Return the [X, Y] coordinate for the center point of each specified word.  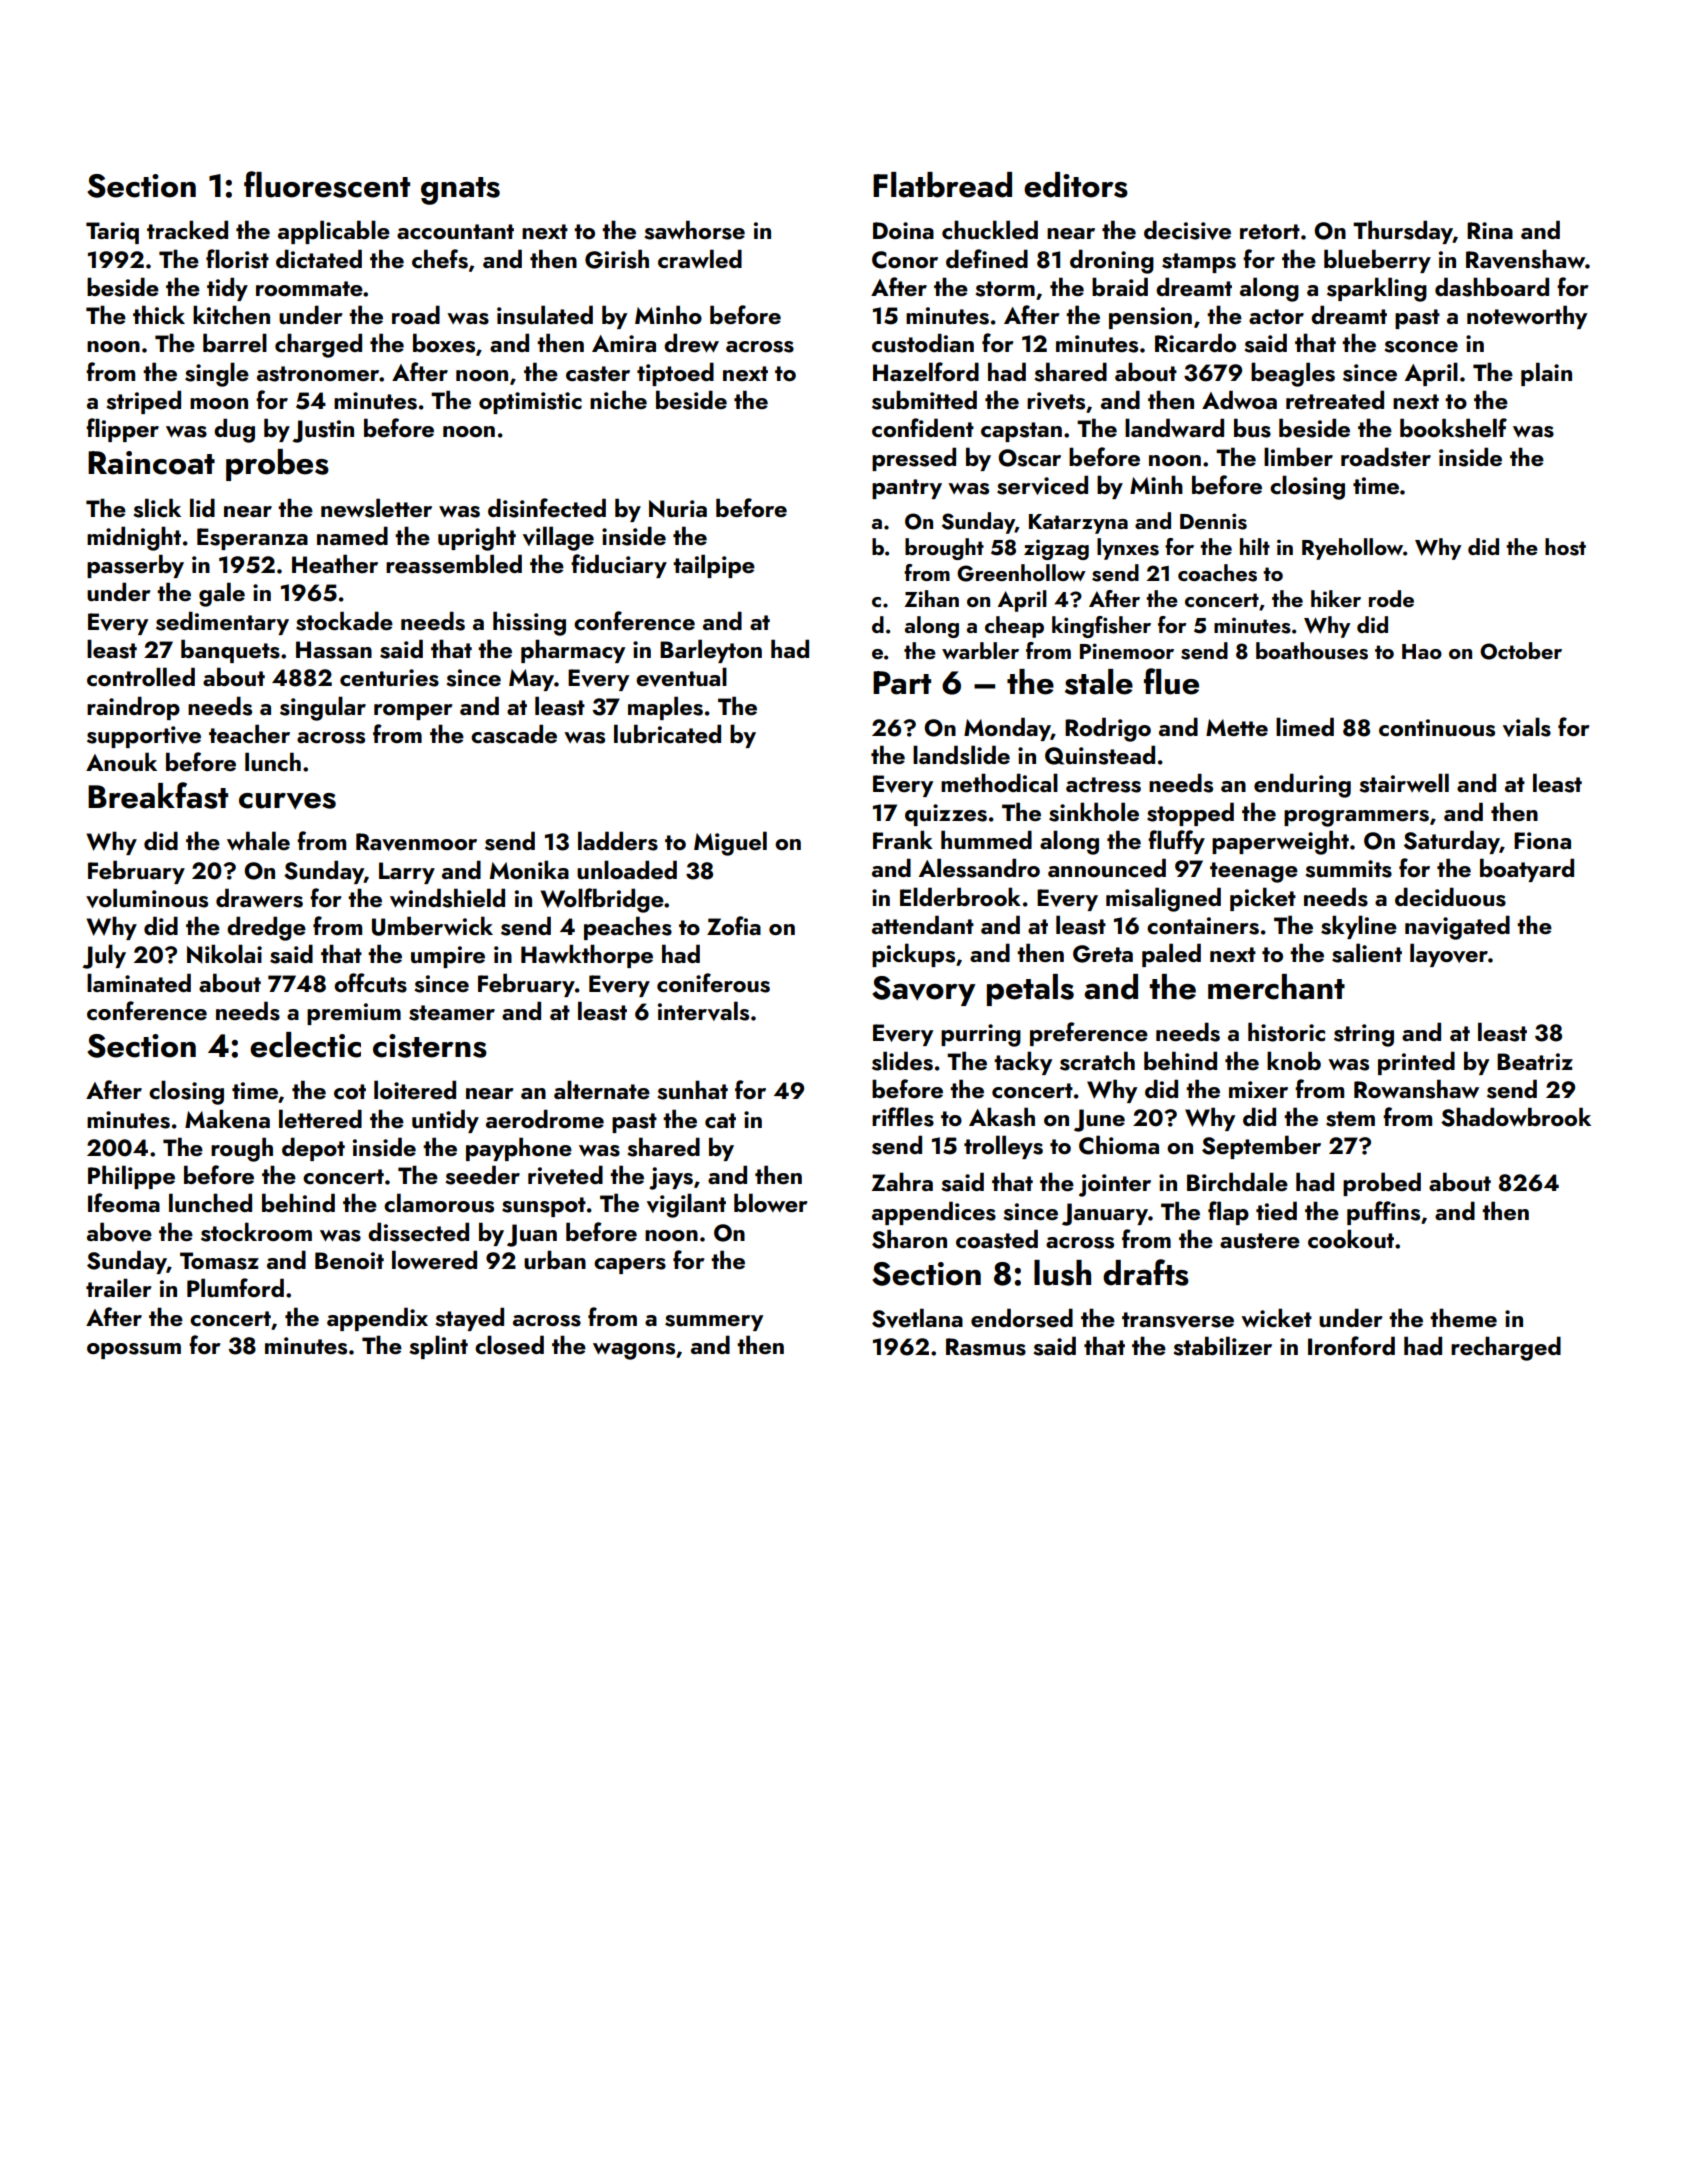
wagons [634, 1351]
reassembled [454, 564]
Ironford [1351, 1345]
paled [1171, 955]
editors [1076, 185]
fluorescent [327, 184]
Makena [227, 1118]
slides [902, 1061]
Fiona [1542, 840]
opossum [134, 1351]
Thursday [1403, 232]
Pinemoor [1127, 651]
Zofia [734, 925]
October [1521, 651]
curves [287, 801]
